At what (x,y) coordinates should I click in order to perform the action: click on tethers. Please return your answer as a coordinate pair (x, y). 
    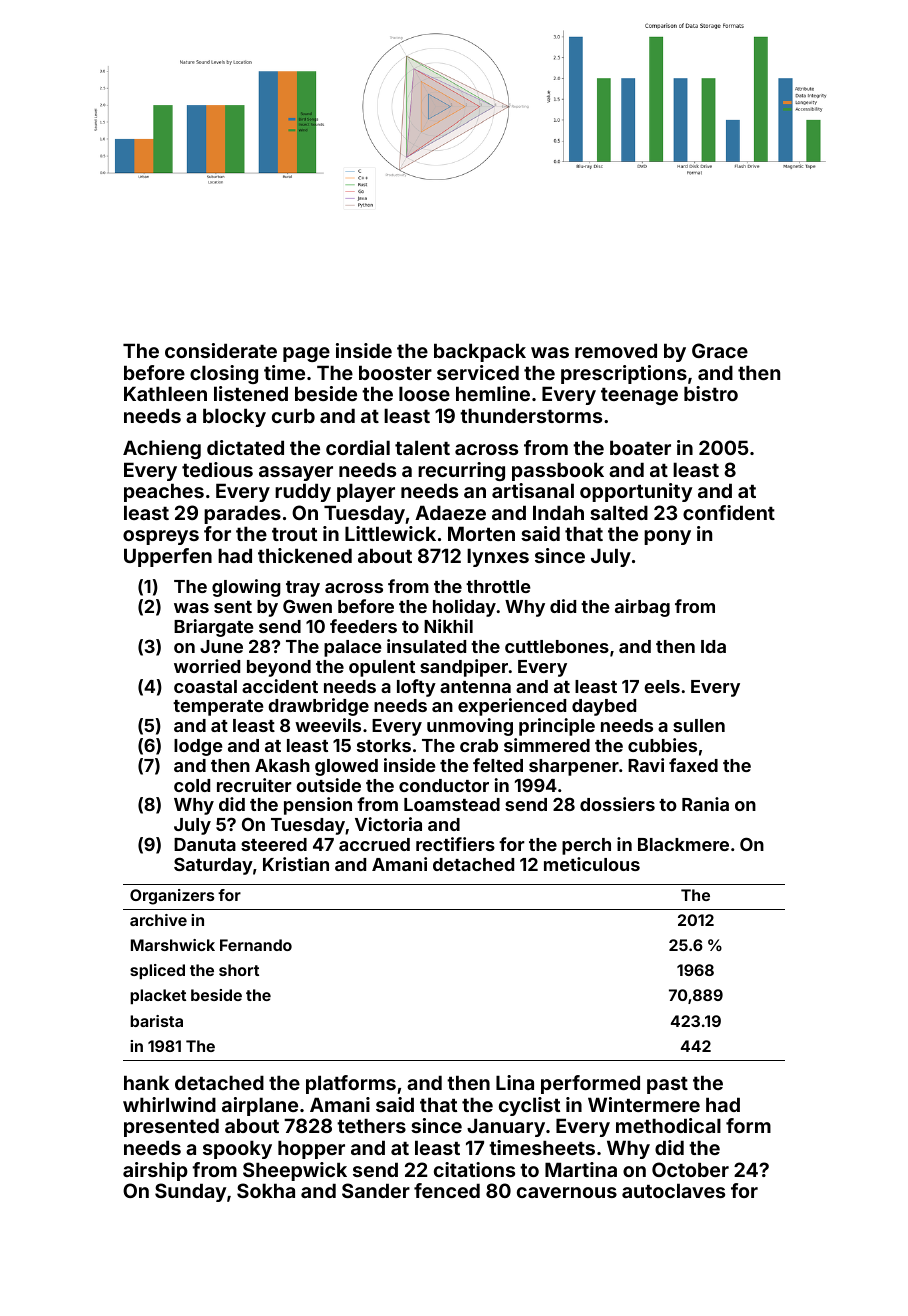
    Looking at the image, I should click on (371, 1125).
